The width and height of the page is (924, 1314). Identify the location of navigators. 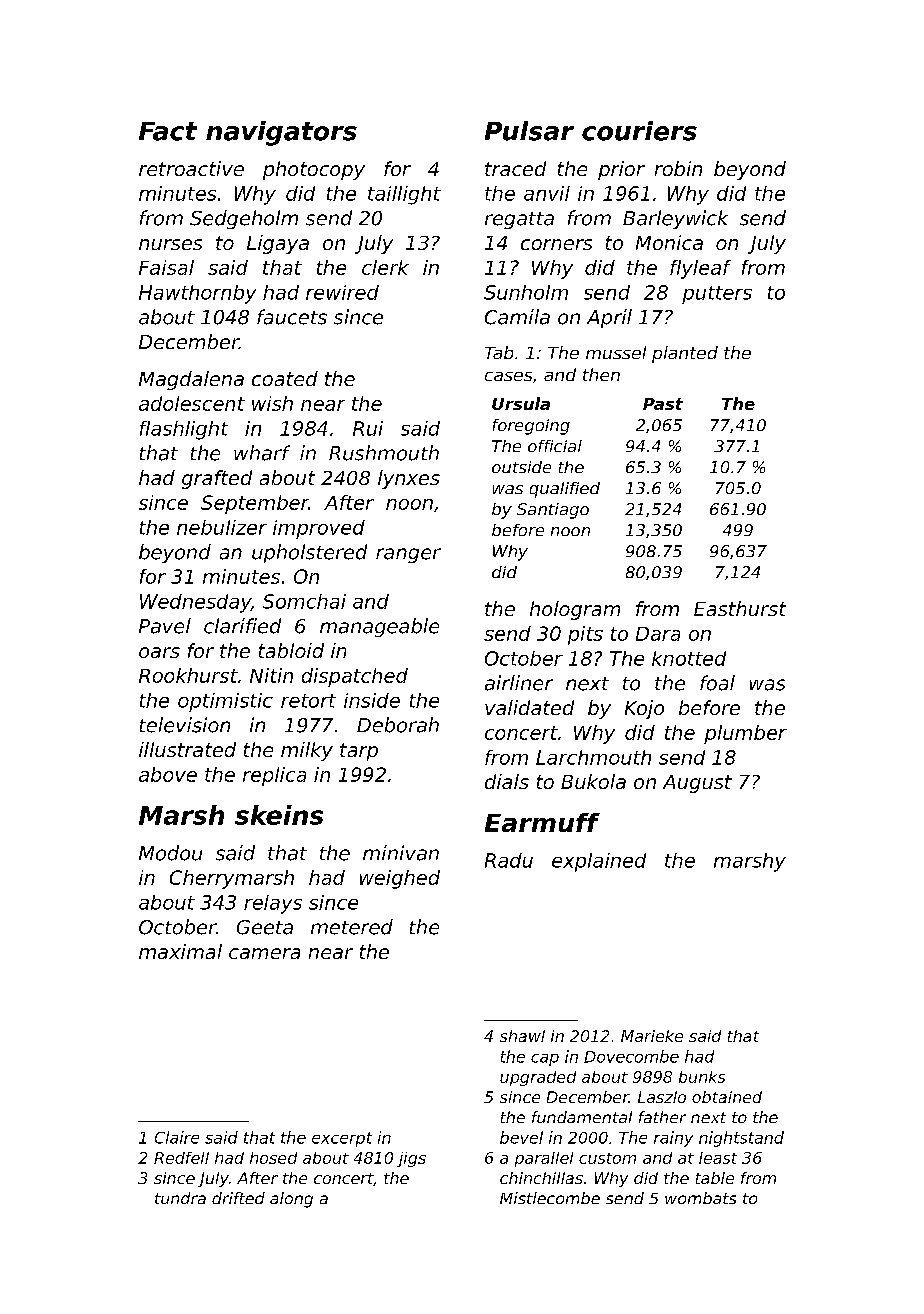
(281, 133).
